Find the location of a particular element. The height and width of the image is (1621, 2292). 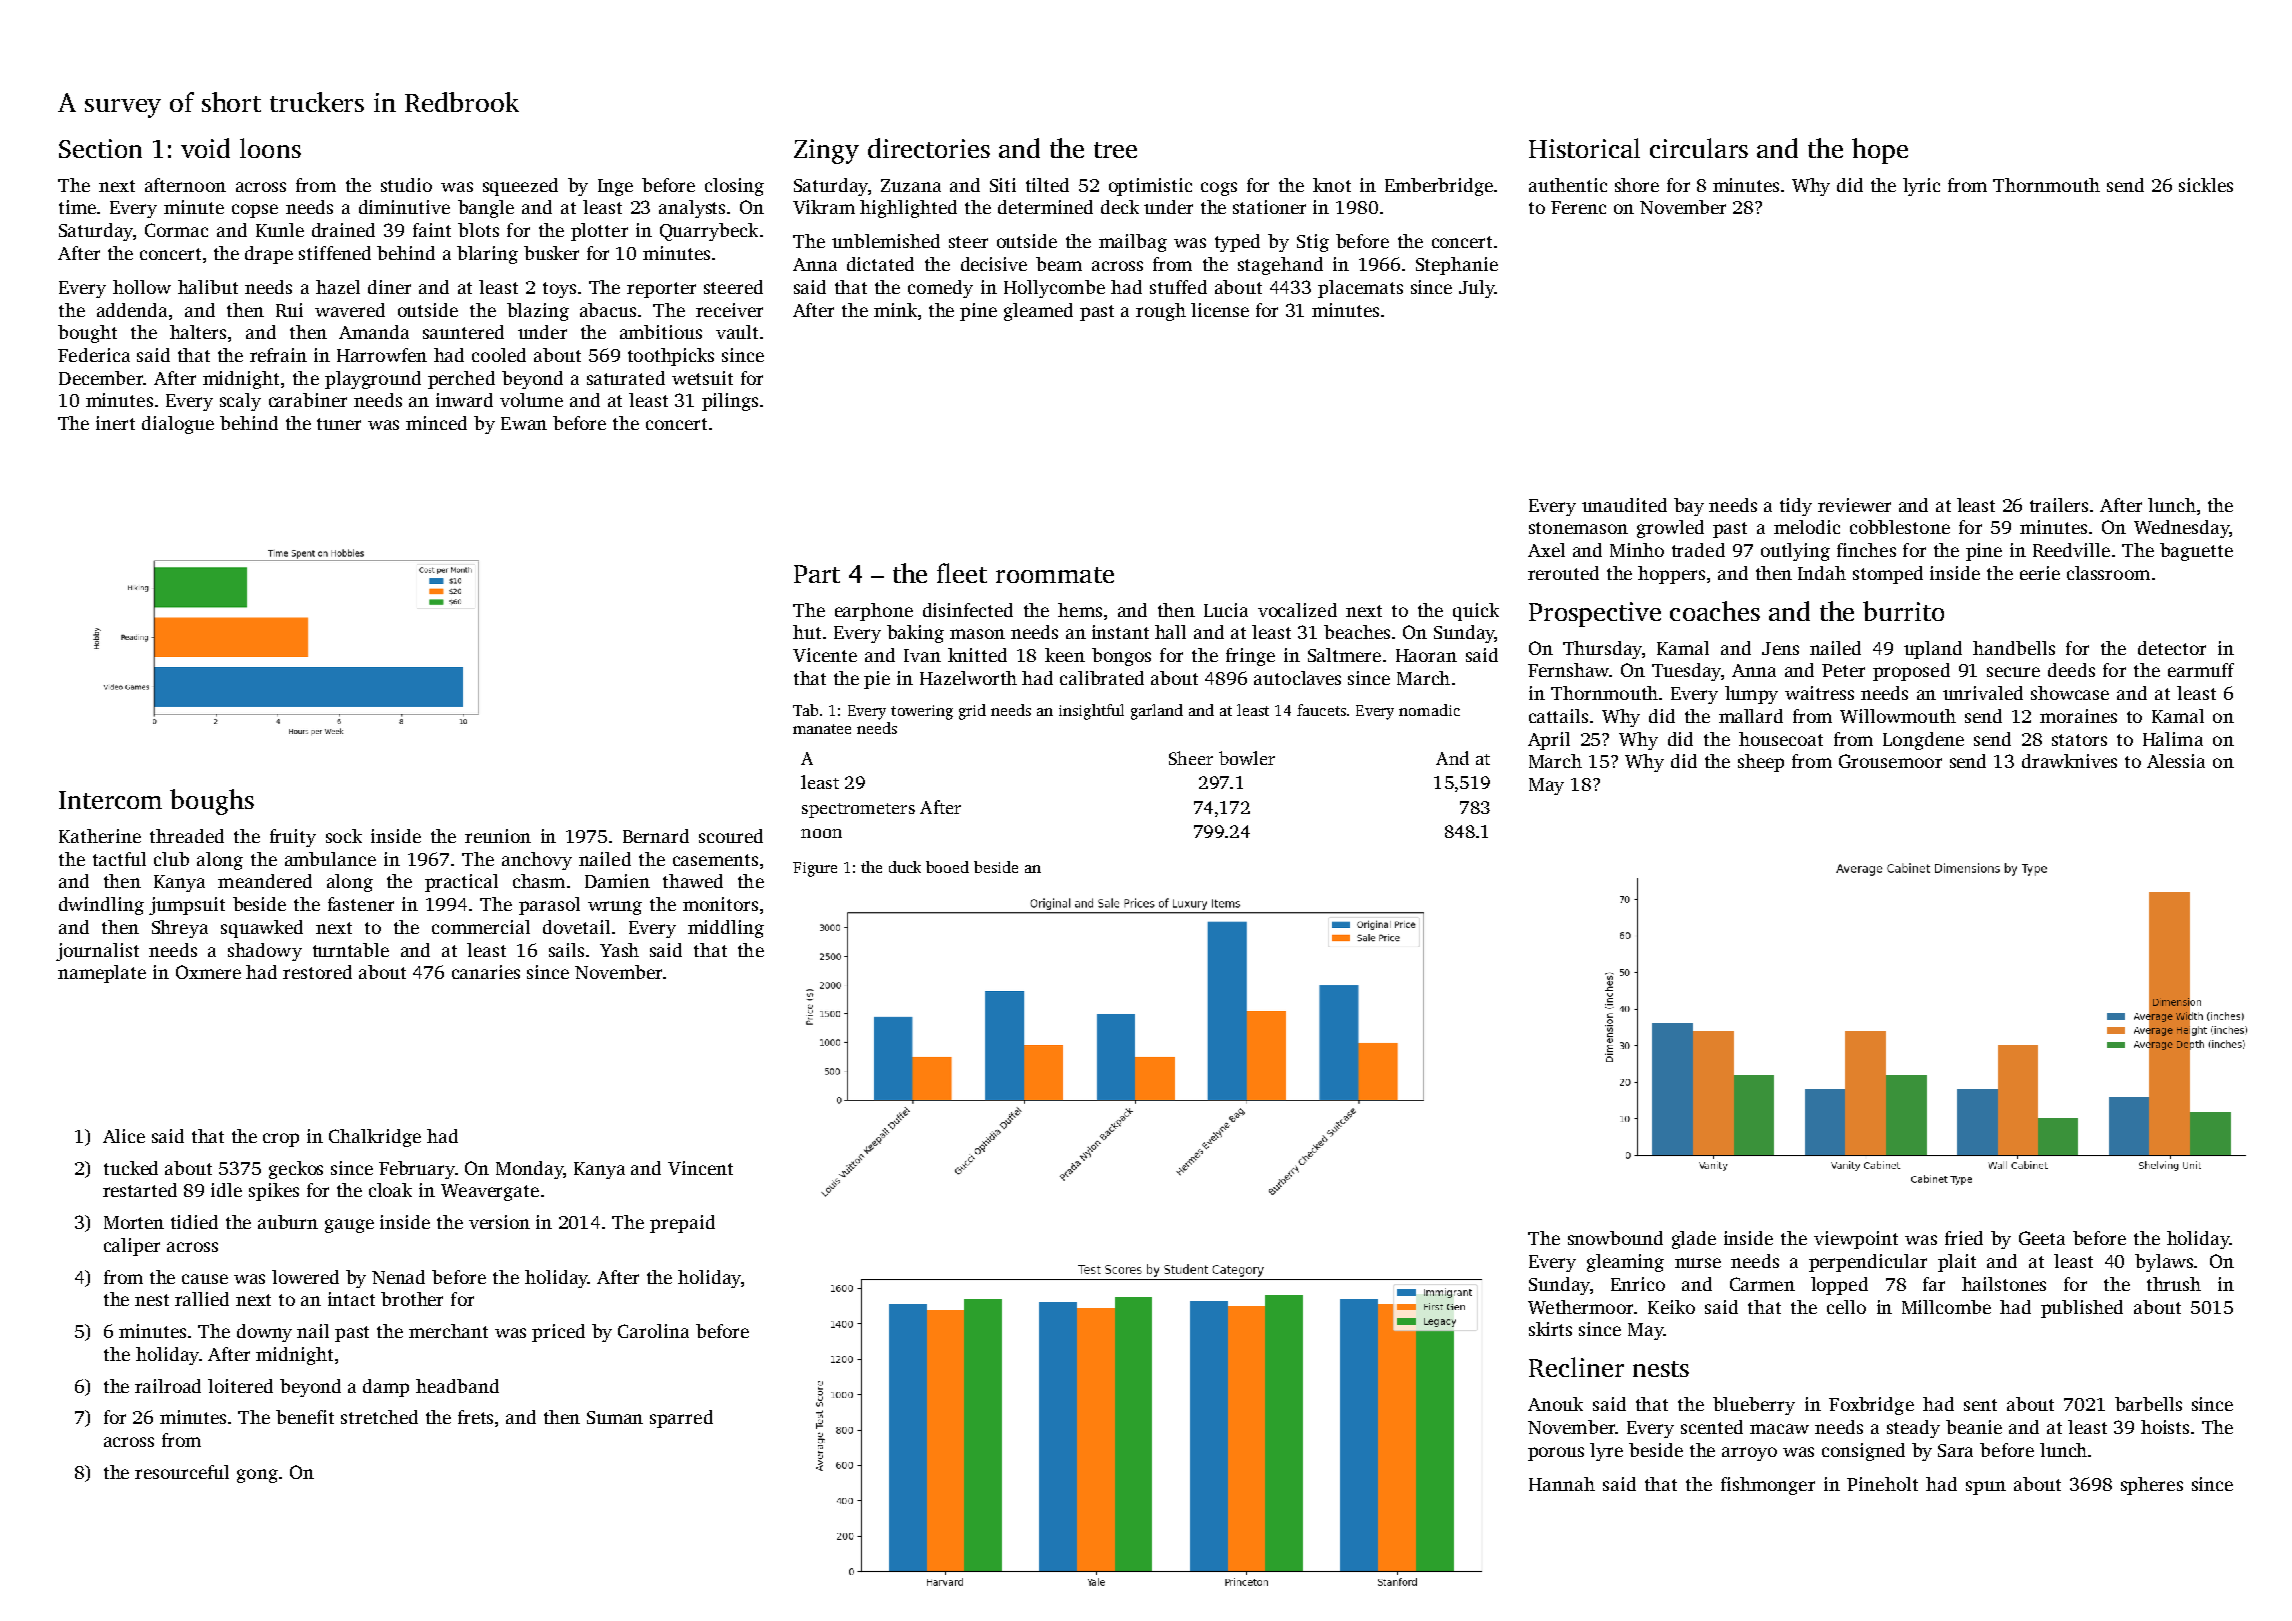

copse is located at coordinates (255, 211).
